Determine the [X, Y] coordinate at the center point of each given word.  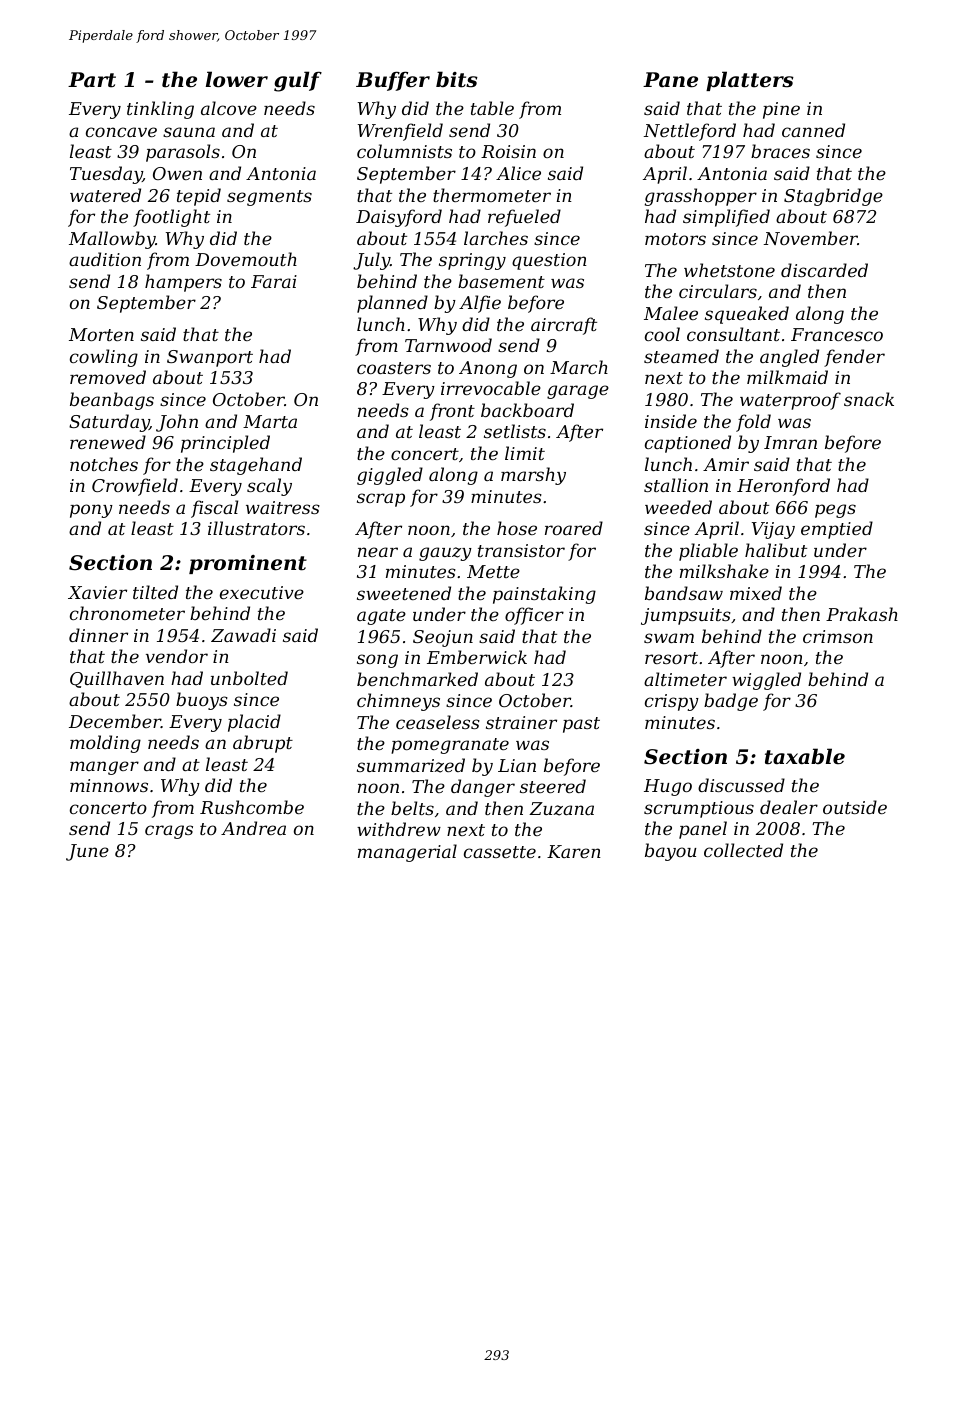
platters [750, 81]
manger [104, 768]
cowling [104, 358]
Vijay [773, 530]
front [452, 412]
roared [574, 528]
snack [869, 399]
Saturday [109, 423]
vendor [177, 656]
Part [92, 80]
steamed [681, 356]
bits [457, 79]
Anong [488, 369]
